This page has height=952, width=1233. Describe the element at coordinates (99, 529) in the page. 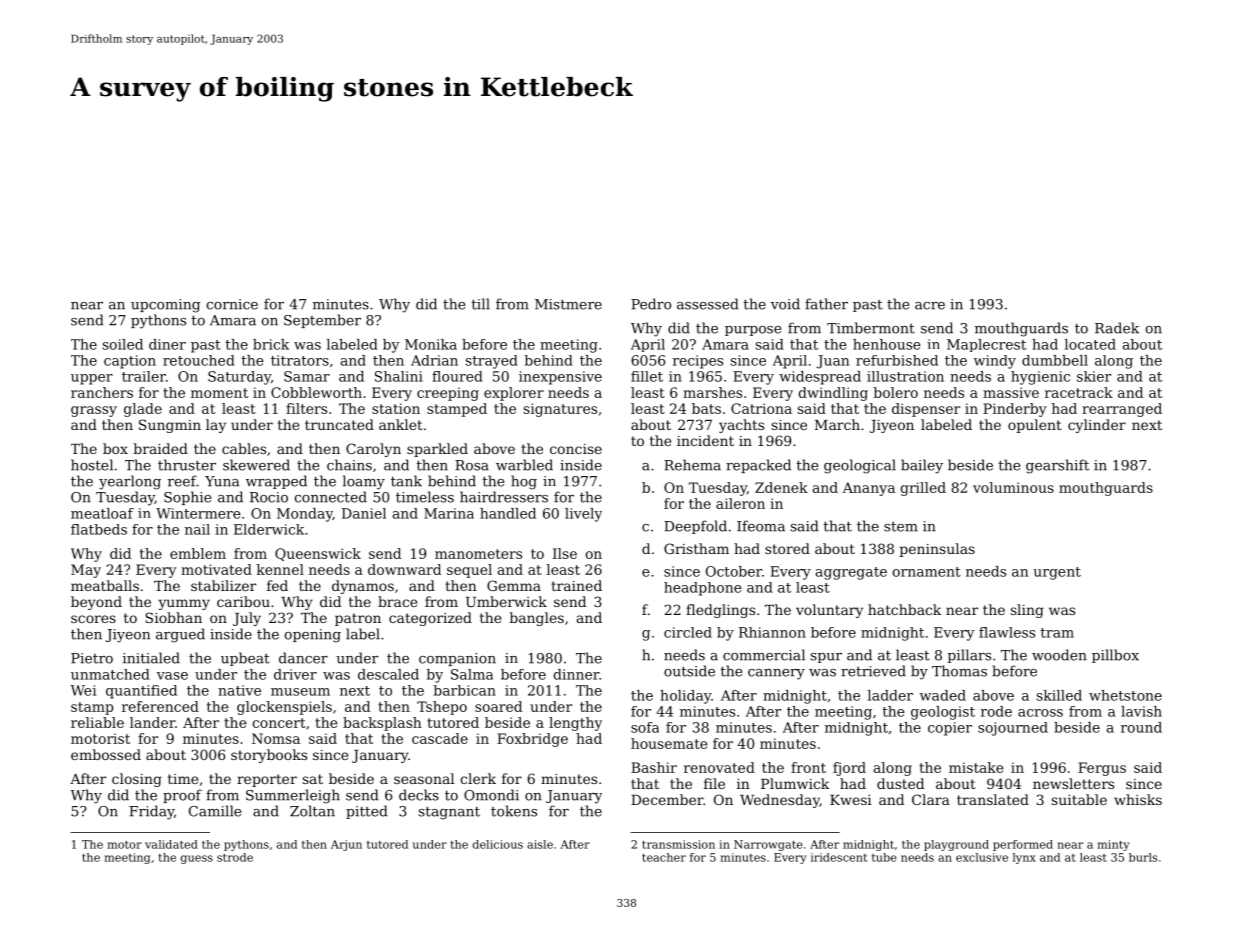

I see `flatbeds` at that location.
